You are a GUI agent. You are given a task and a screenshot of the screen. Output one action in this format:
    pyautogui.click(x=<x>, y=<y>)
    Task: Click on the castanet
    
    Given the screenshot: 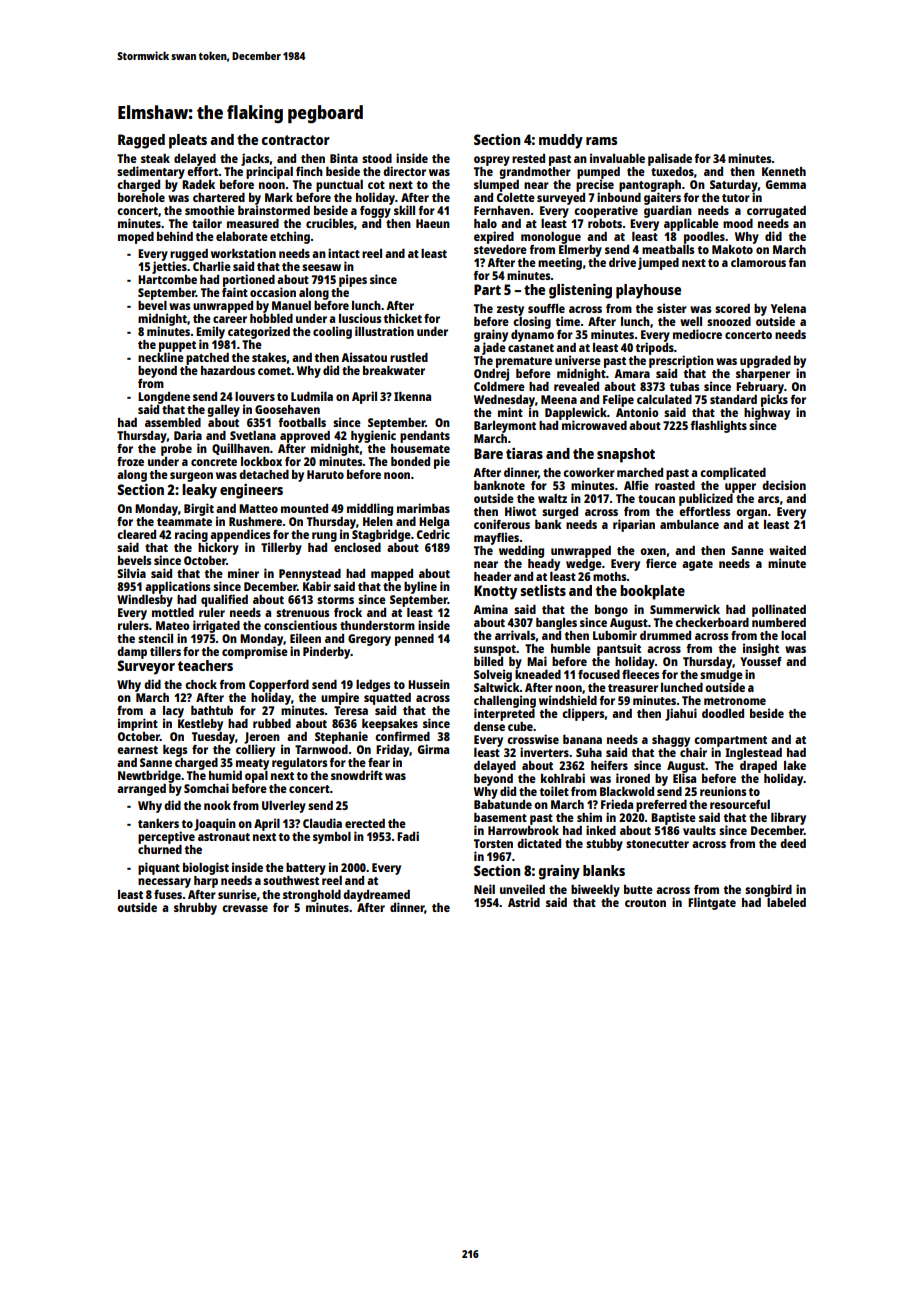 What is the action you would take?
    pyautogui.click(x=531, y=348)
